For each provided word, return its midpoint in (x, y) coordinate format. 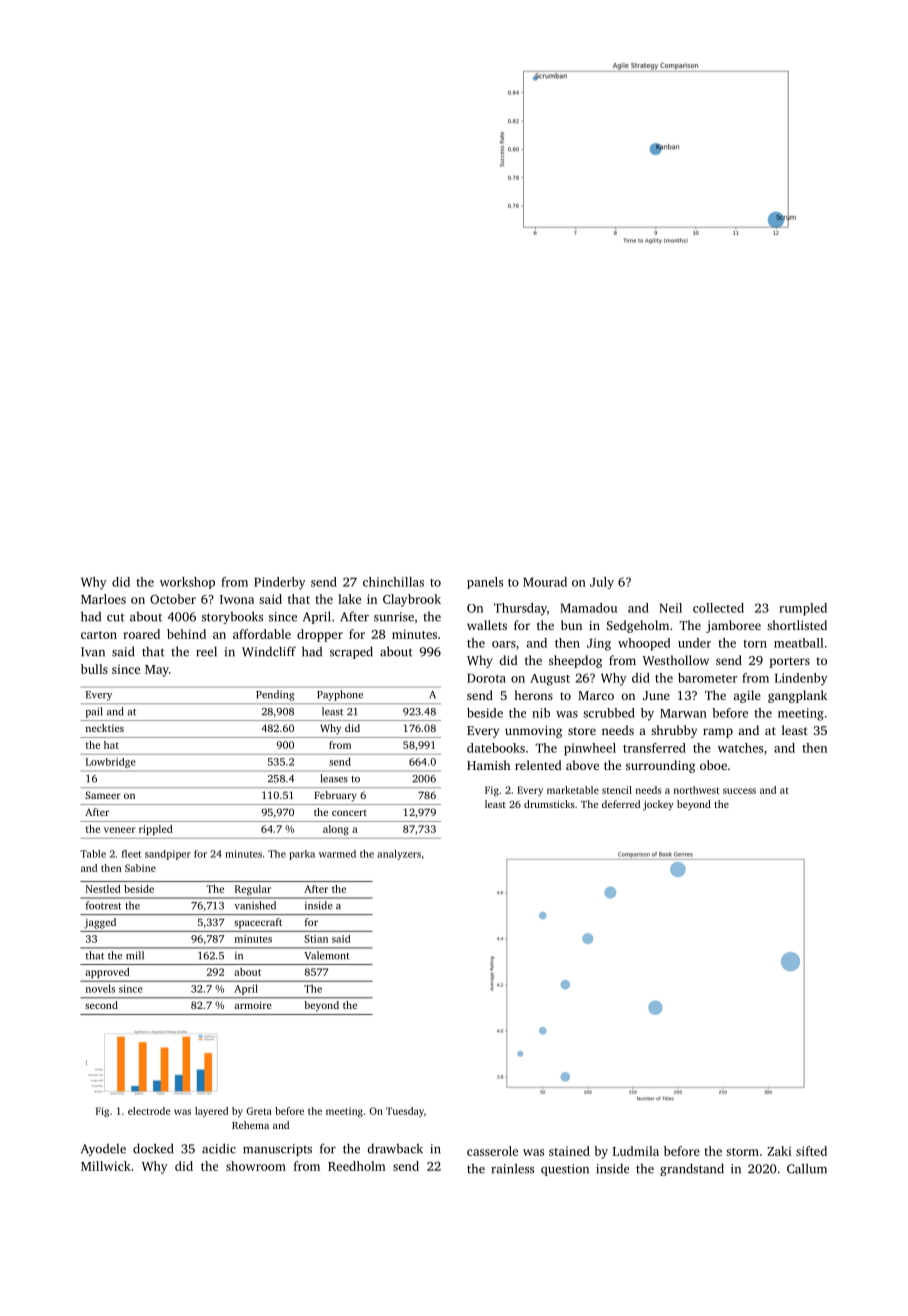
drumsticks (549, 804)
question (565, 1170)
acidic (219, 1148)
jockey (658, 805)
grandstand (692, 1169)
